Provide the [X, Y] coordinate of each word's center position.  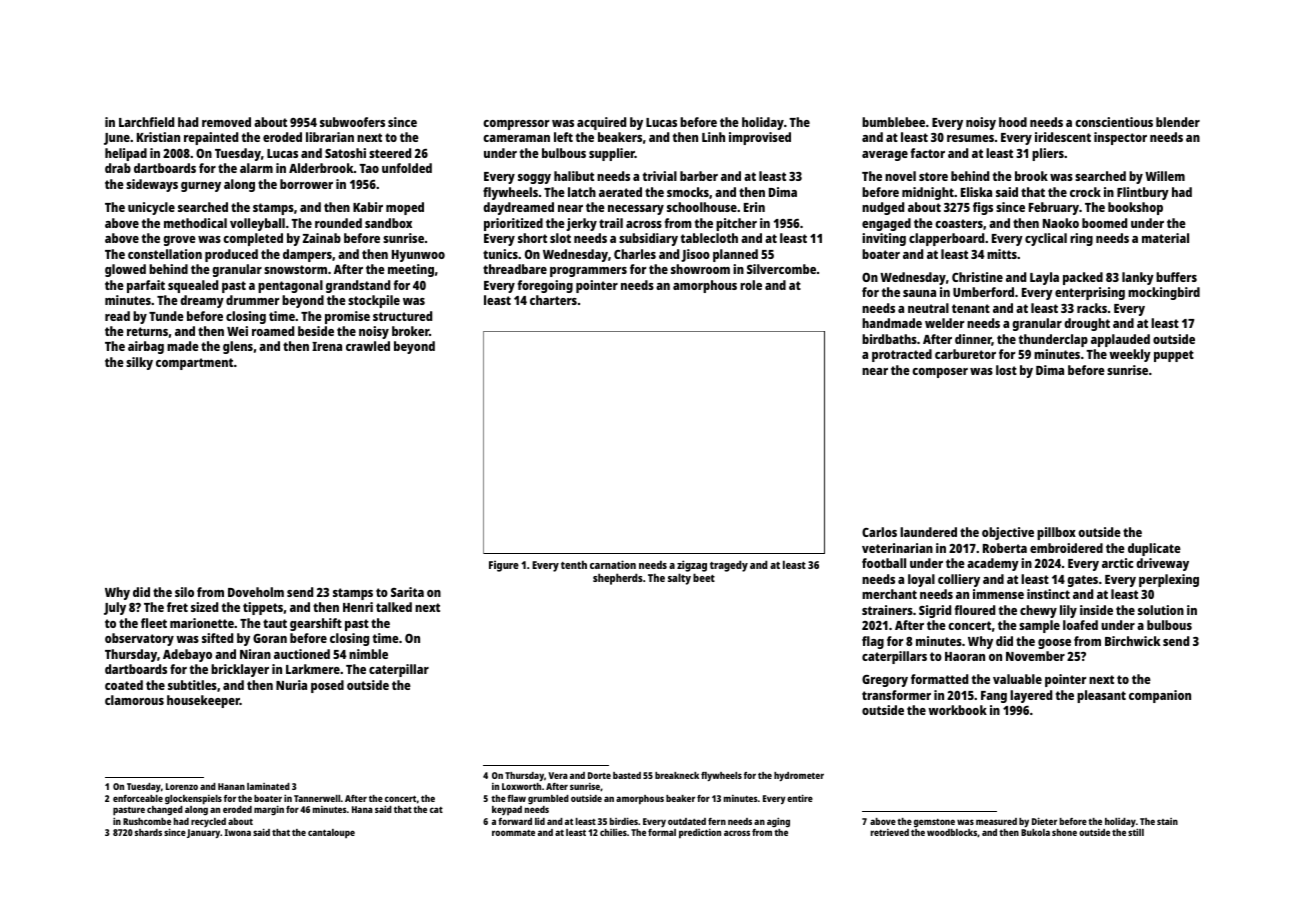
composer [940, 373]
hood [1013, 122]
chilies [613, 832]
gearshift [316, 624]
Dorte [599, 775]
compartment [194, 364]
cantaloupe [331, 833]
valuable [1017, 679]
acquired [601, 123]
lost [1006, 370]
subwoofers [352, 122]
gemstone [934, 823]
